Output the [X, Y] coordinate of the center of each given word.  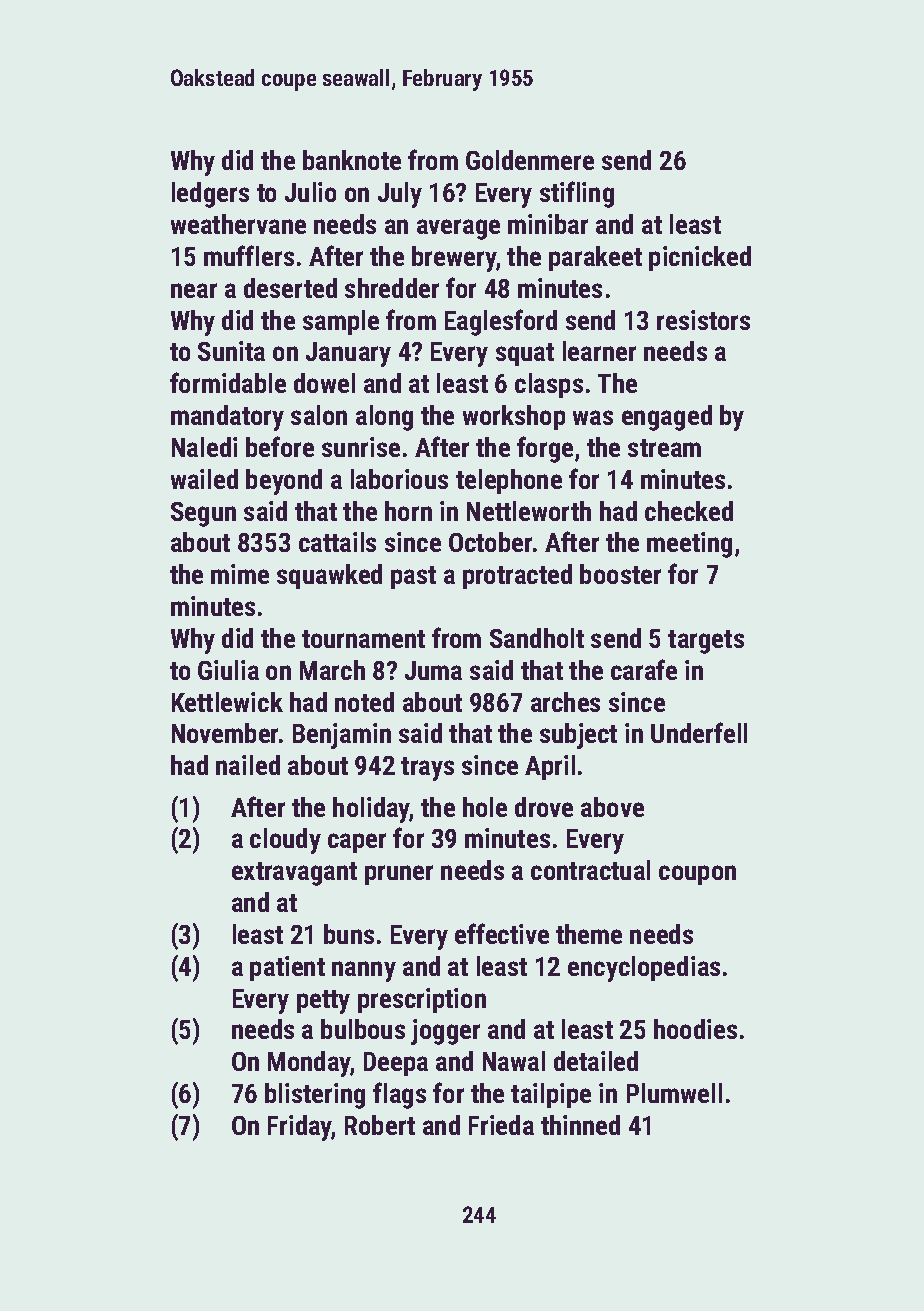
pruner [399, 875]
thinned [580, 1125]
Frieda [501, 1125]
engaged [667, 418]
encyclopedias [644, 969]
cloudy [285, 841]
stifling [577, 194]
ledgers [210, 195]
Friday [300, 1128]
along [384, 418]
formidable [228, 382]
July [400, 195]
